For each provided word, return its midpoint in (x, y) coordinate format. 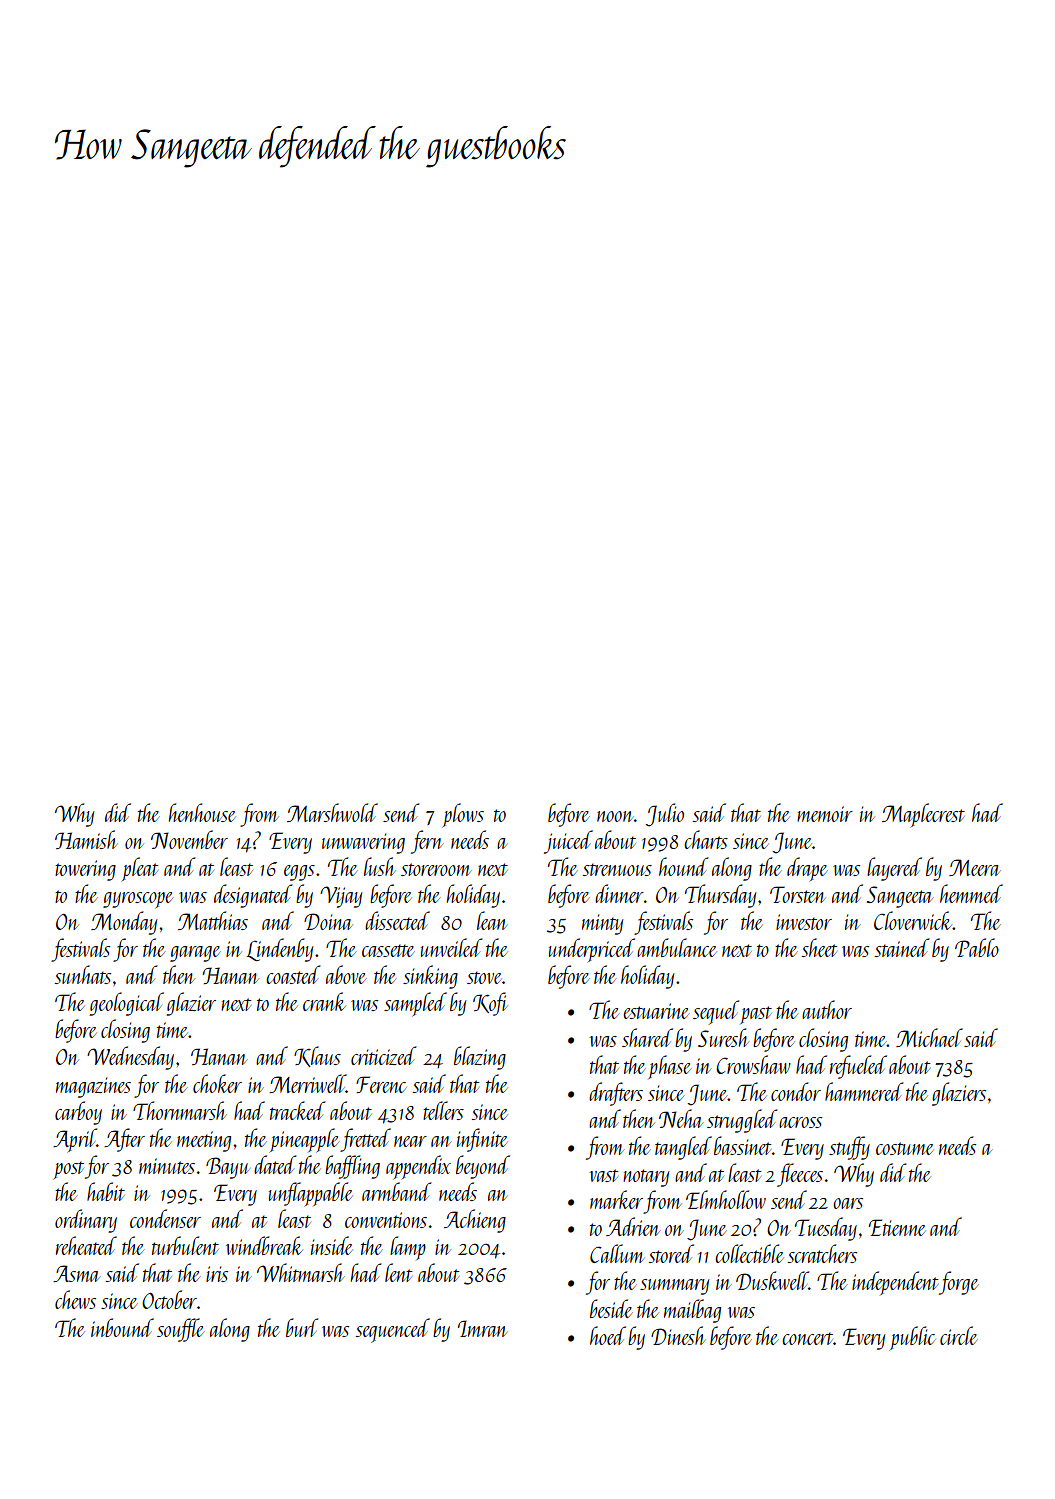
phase (670, 1067)
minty (602, 924)
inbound (122, 1327)
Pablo (977, 947)
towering (85, 870)
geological (126, 1004)
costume (905, 1148)
